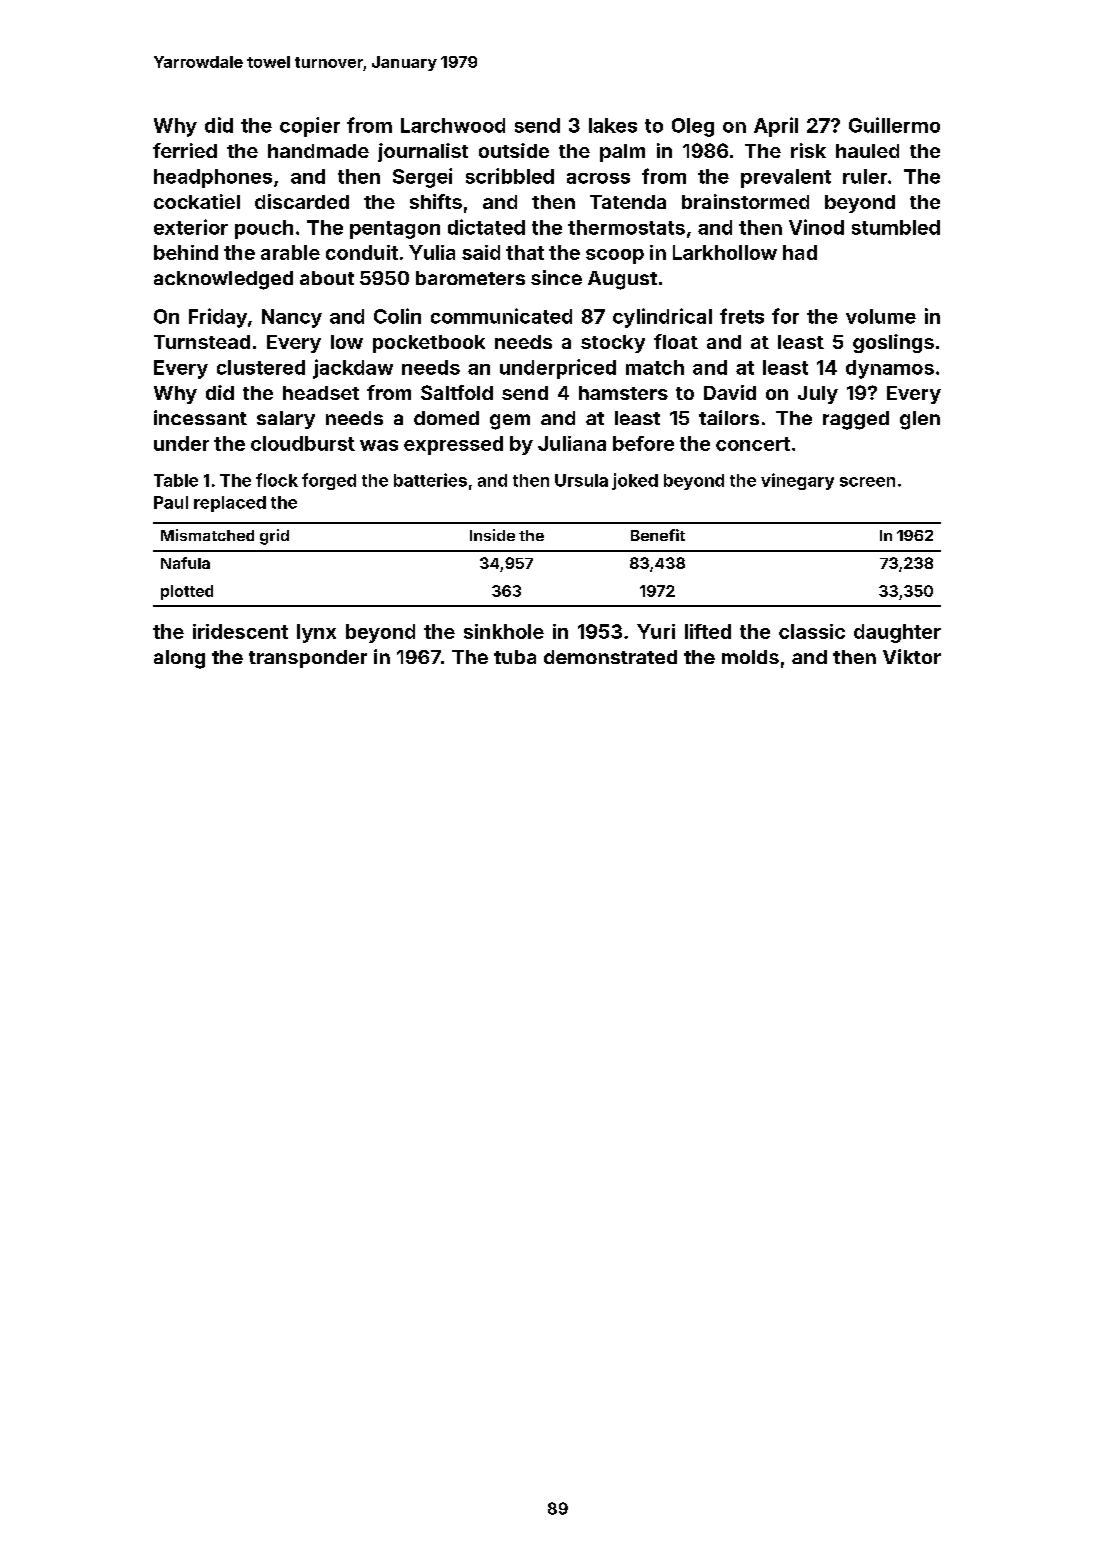 The image size is (1094, 1554). What do you see at coordinates (890, 369) in the page?
I see `dynamos` at bounding box center [890, 369].
